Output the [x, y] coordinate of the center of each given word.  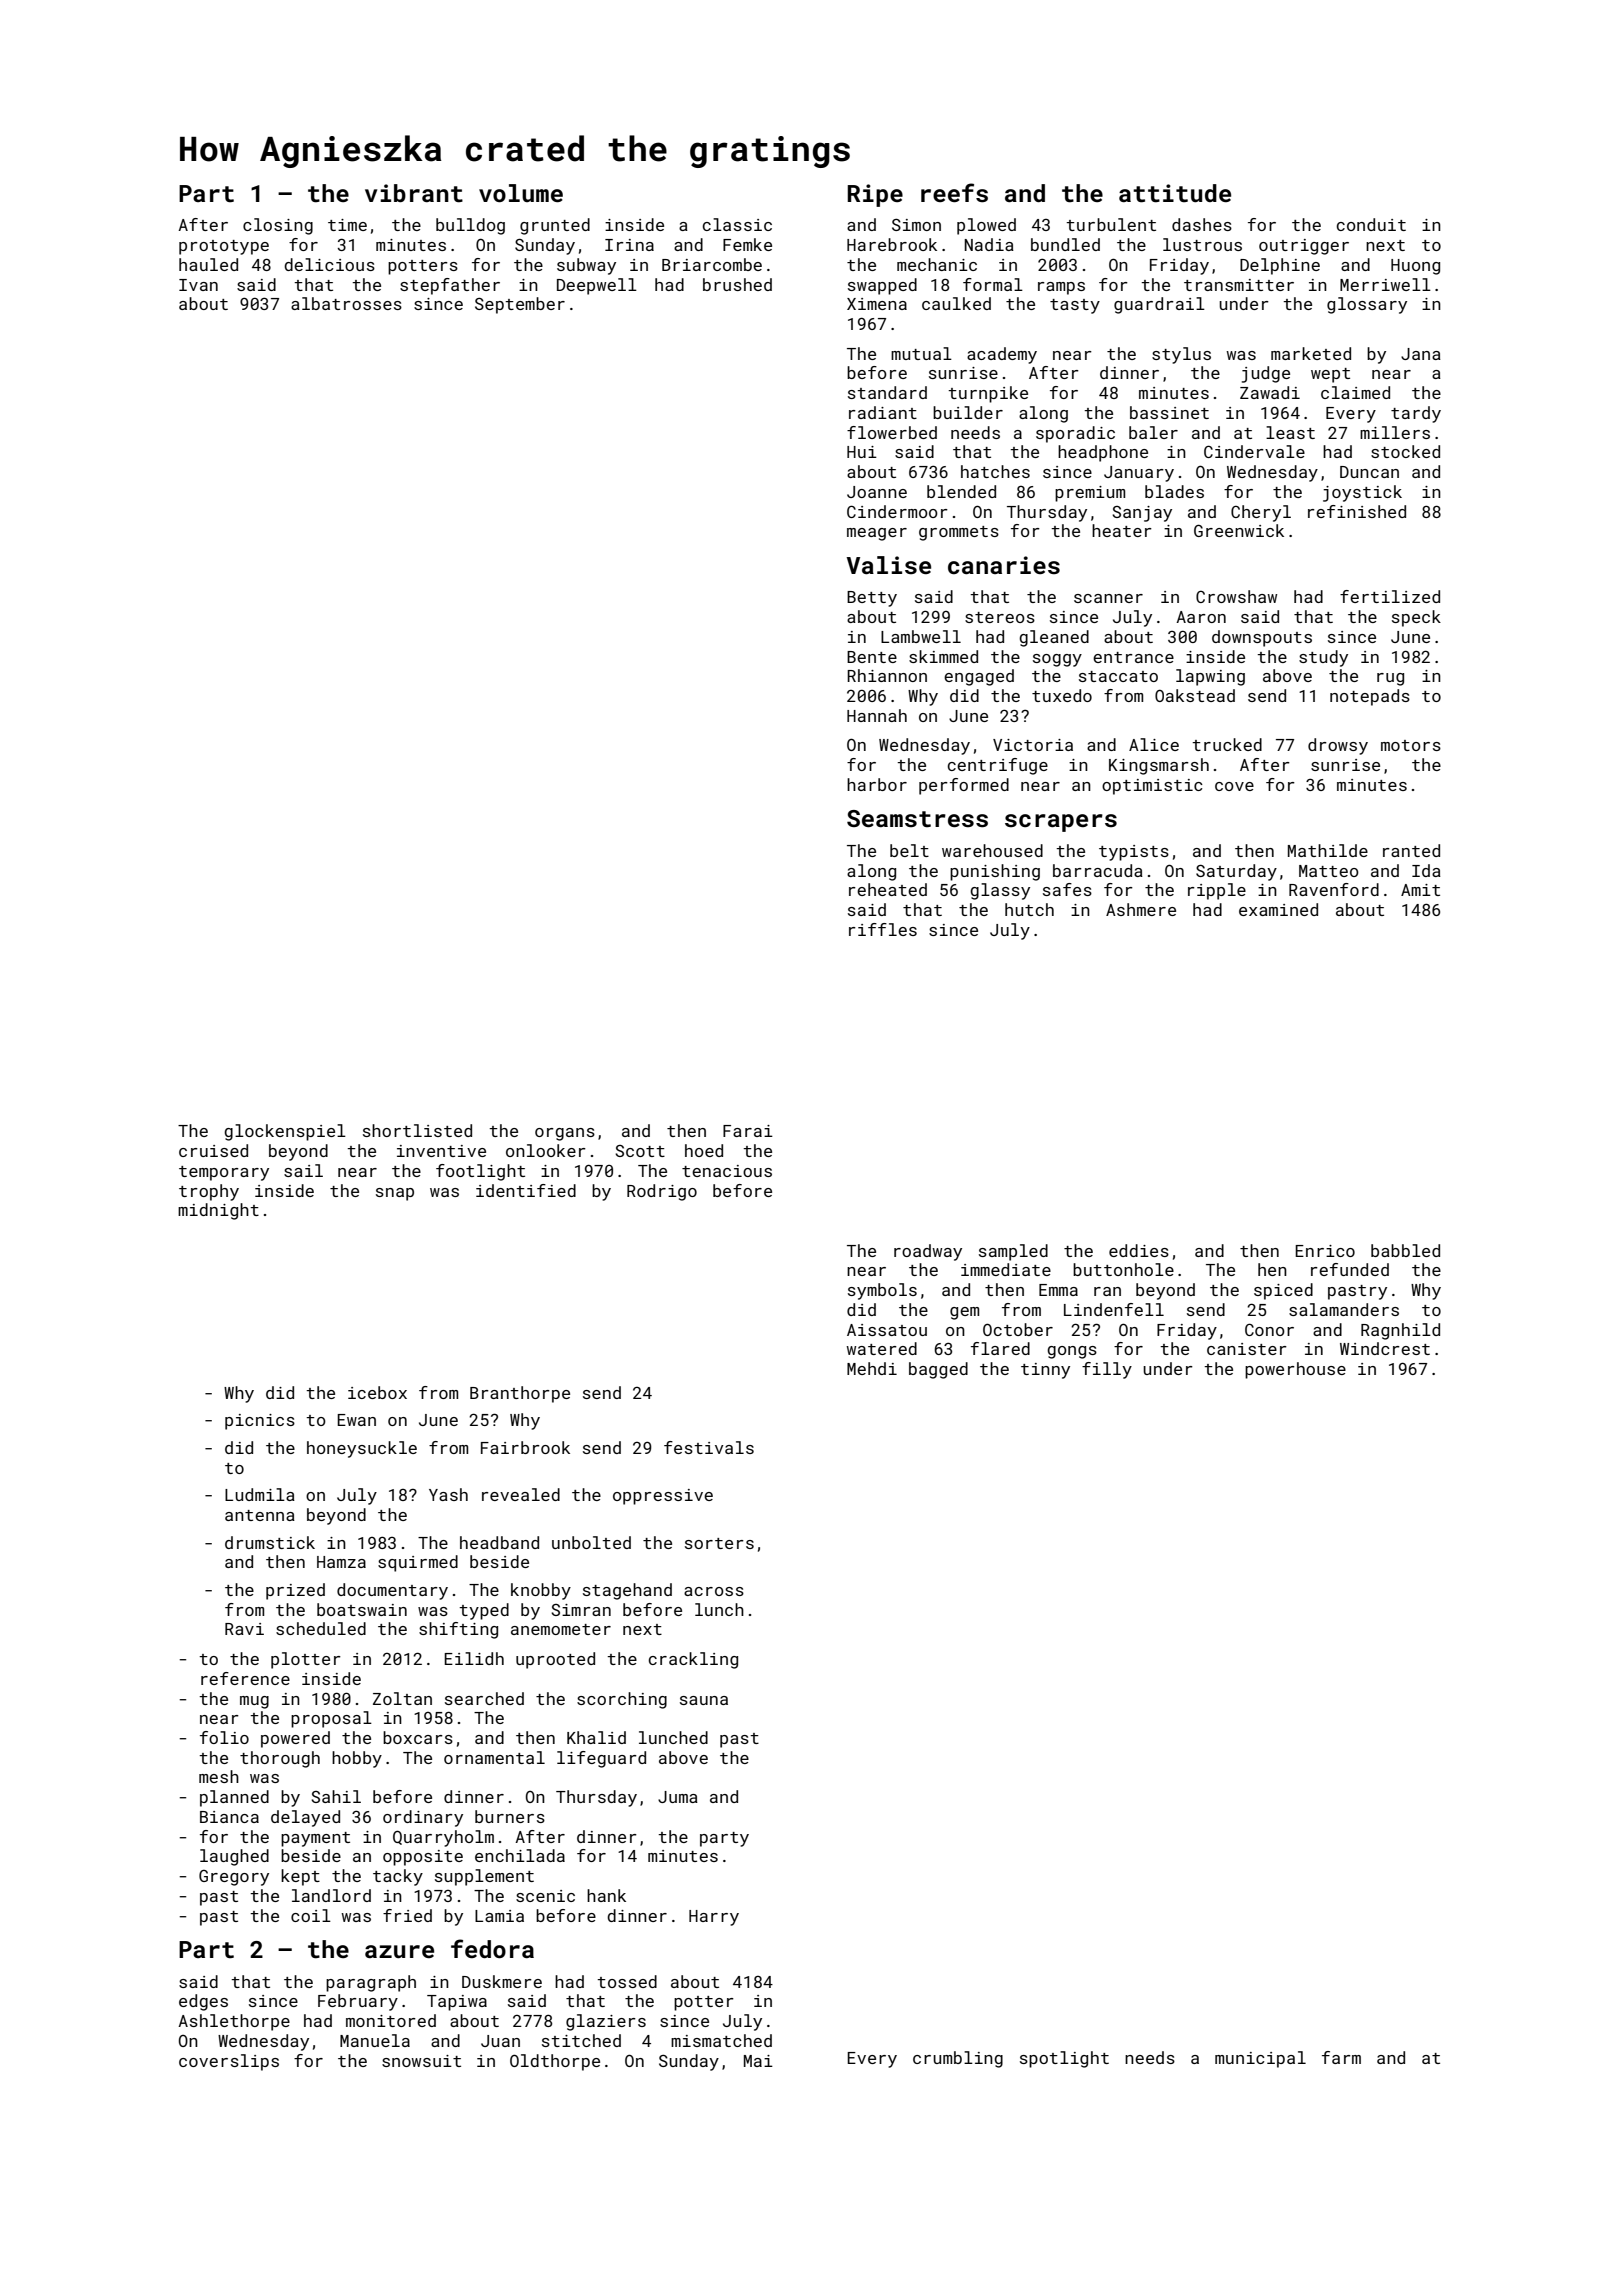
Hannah [877, 715]
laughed [234, 1857]
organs [565, 1134]
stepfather [450, 286]
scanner [1108, 598]
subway [586, 266]
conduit [1371, 224]
